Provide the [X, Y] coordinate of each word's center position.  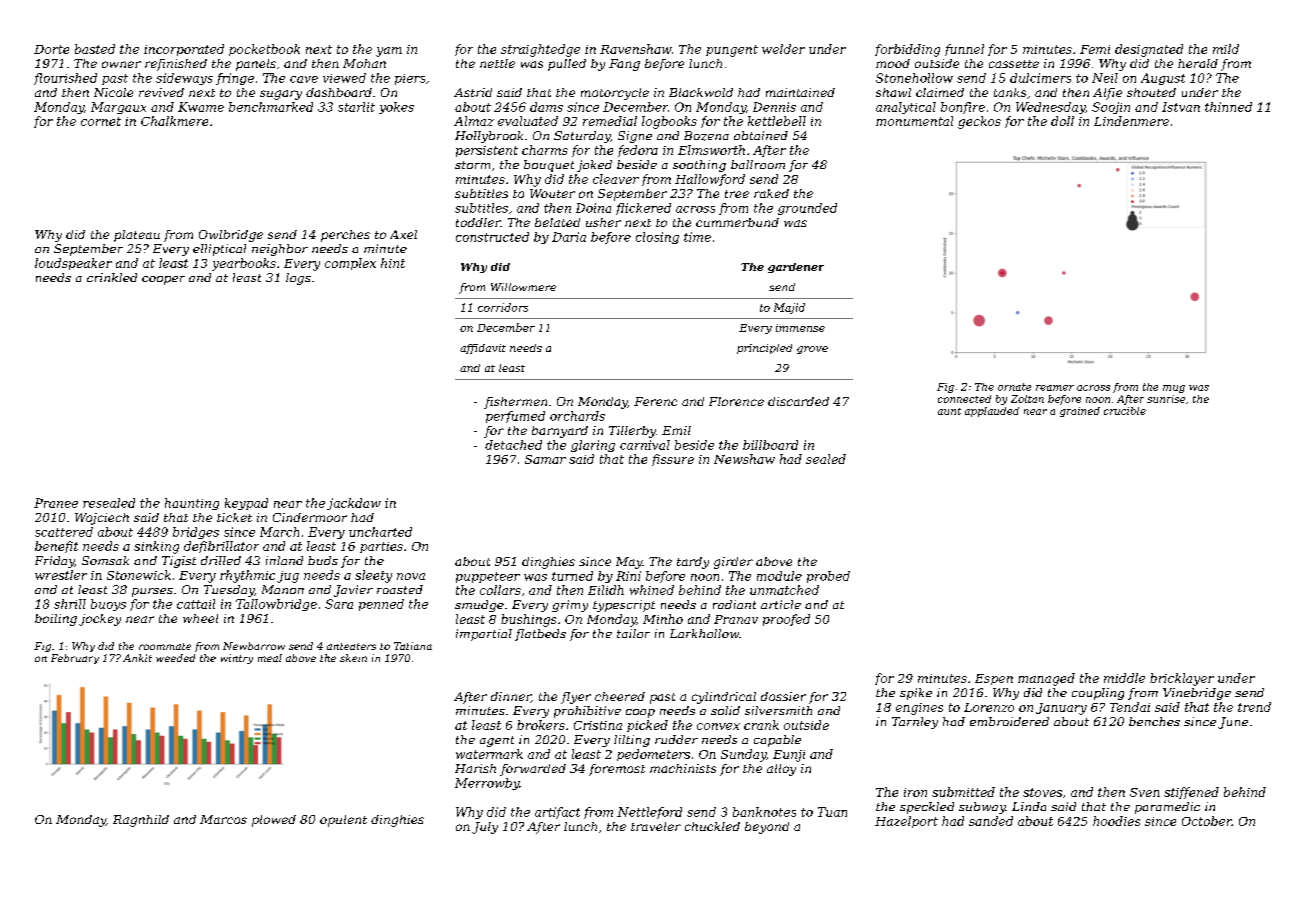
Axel [403, 234]
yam [389, 52]
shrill [70, 604]
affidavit [483, 349]
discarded [798, 401]
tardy [693, 563]
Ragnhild [141, 821]
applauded [992, 412]
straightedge [540, 50]
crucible [1125, 411]
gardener [796, 268]
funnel [964, 50]
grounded [807, 209]
